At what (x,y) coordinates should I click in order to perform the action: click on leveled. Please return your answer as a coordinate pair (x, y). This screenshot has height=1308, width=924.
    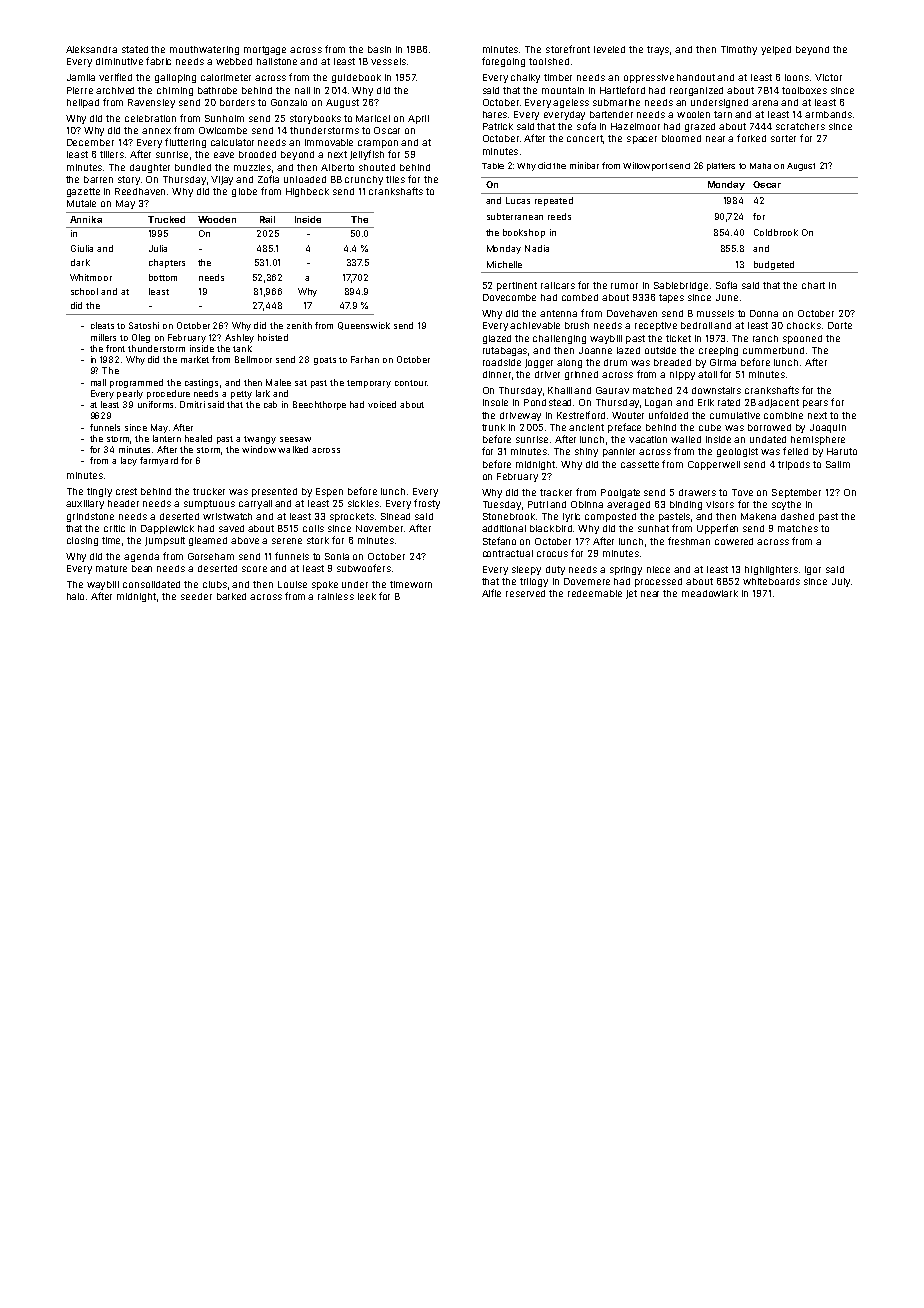
    Looking at the image, I should click on (609, 49).
